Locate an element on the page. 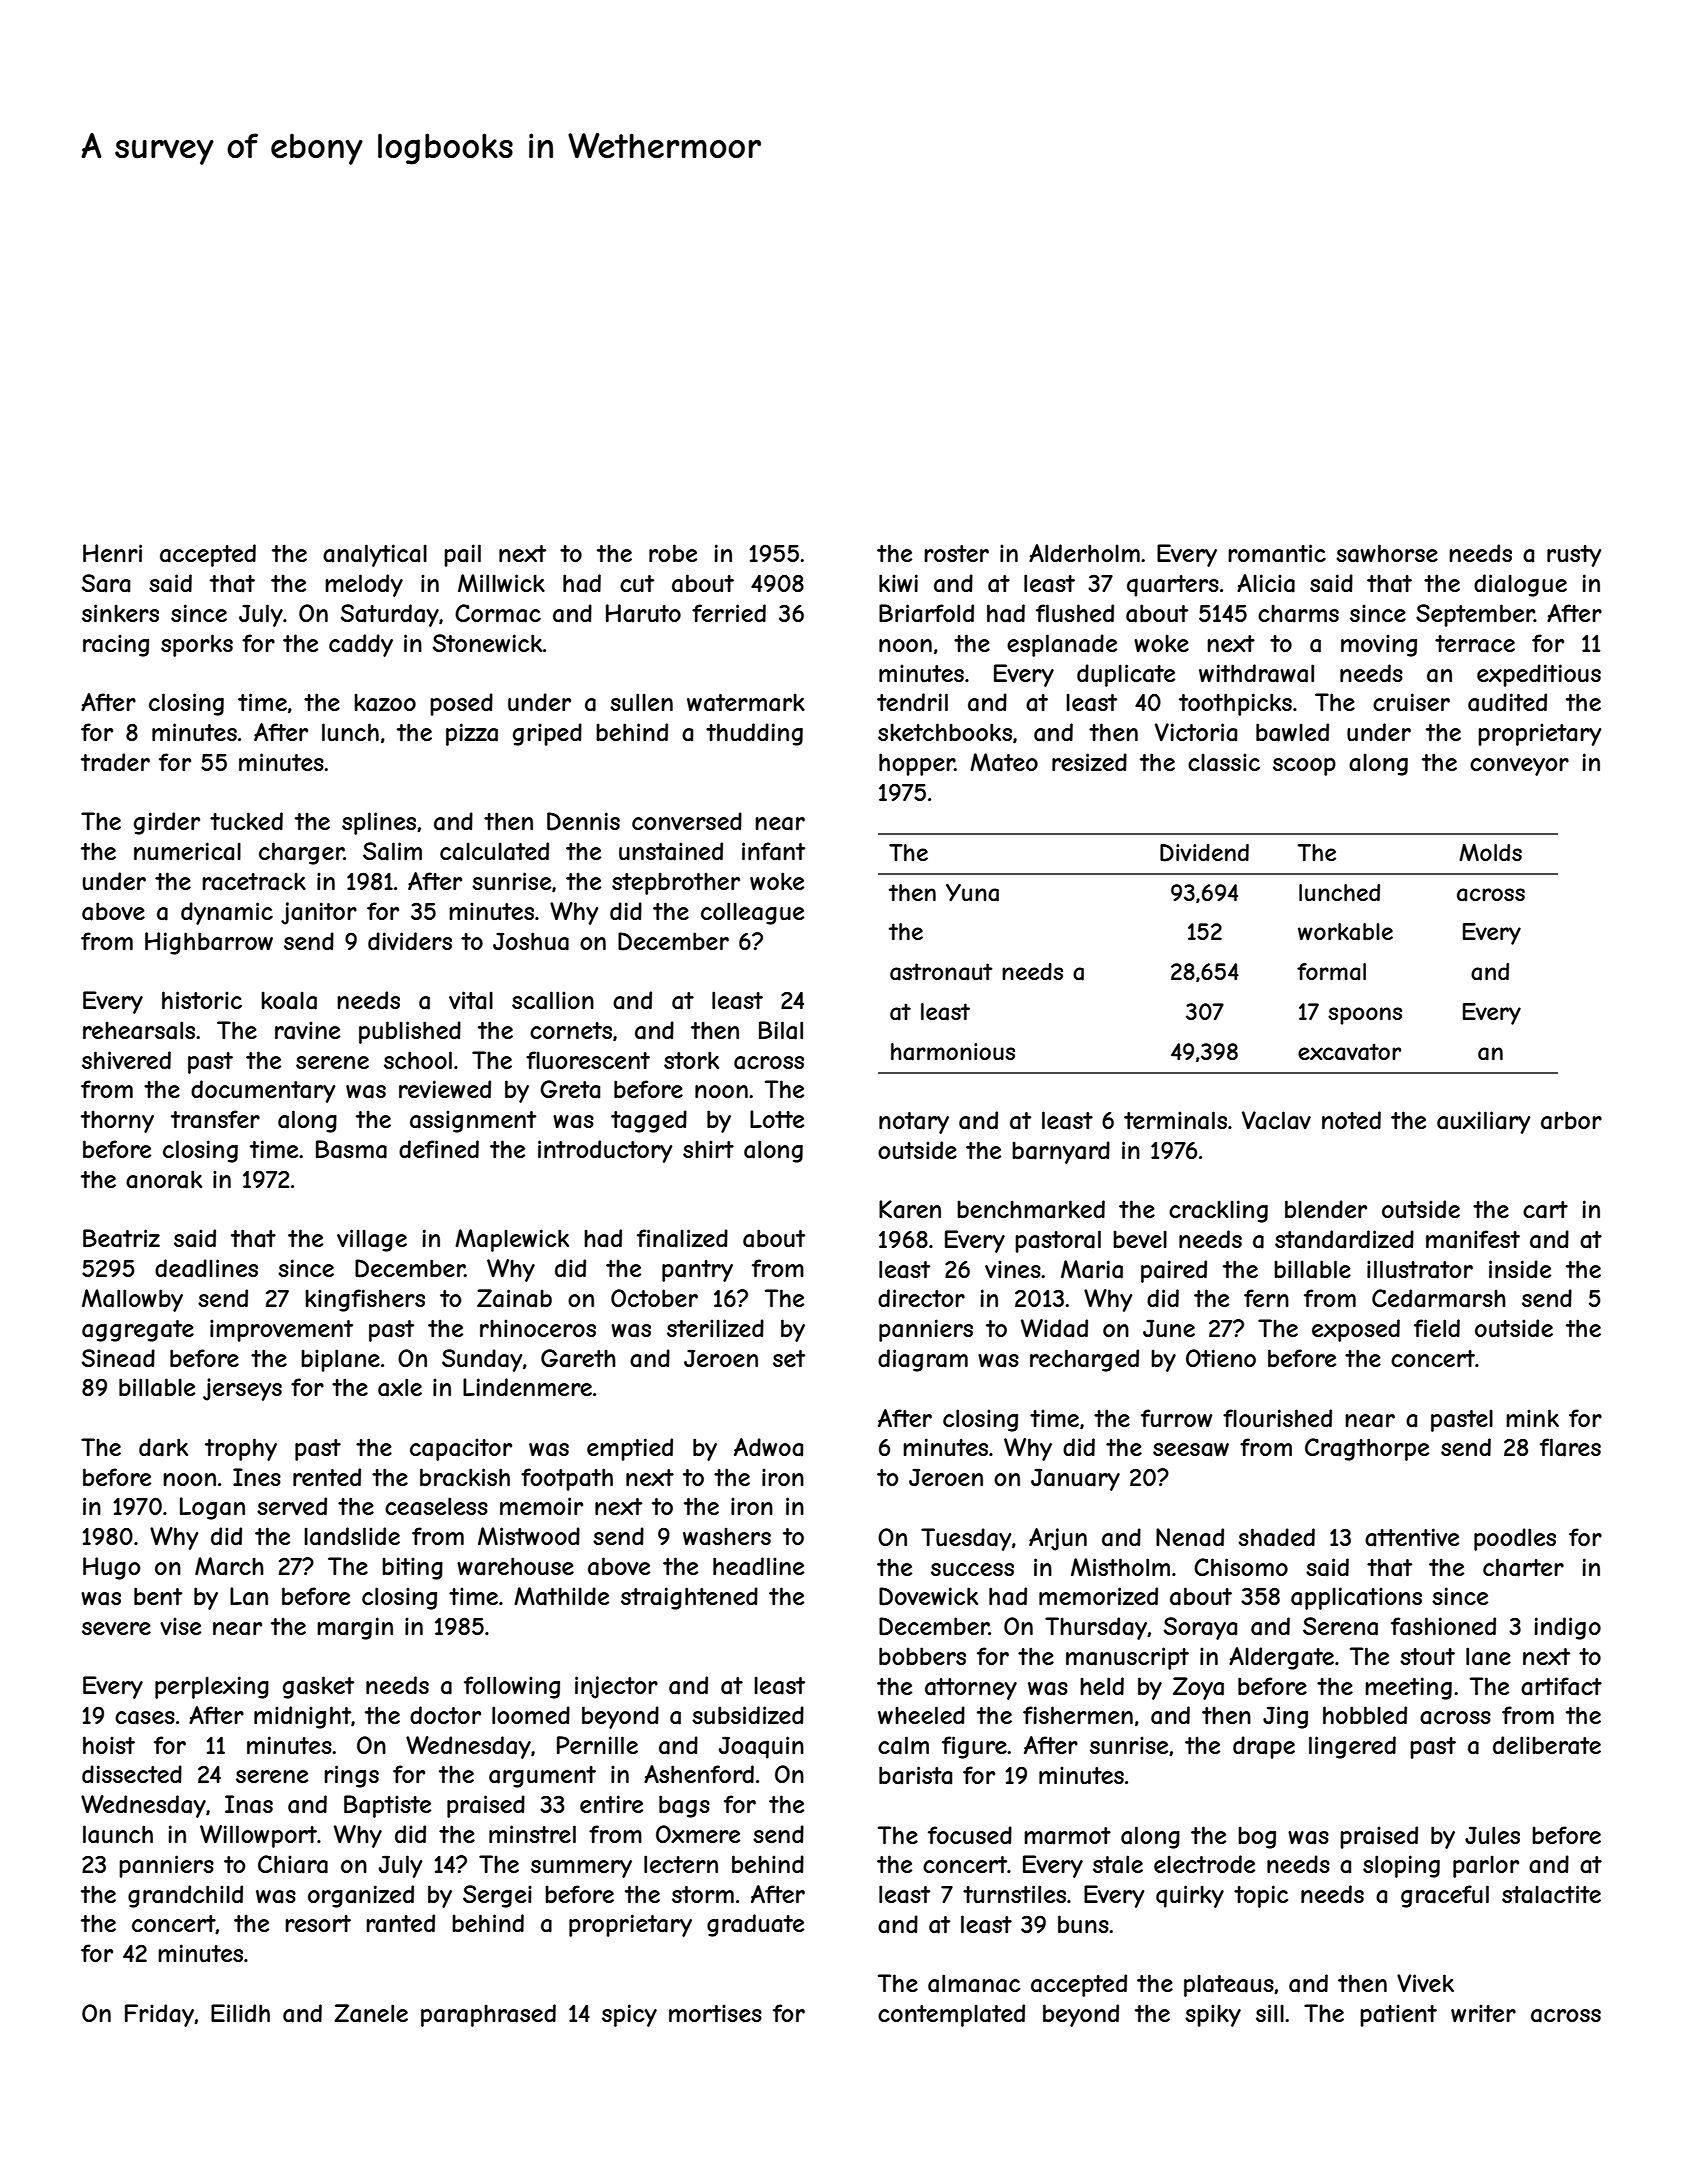 The width and height of the page is (1683, 2178). Yuna is located at coordinates (972, 893).
